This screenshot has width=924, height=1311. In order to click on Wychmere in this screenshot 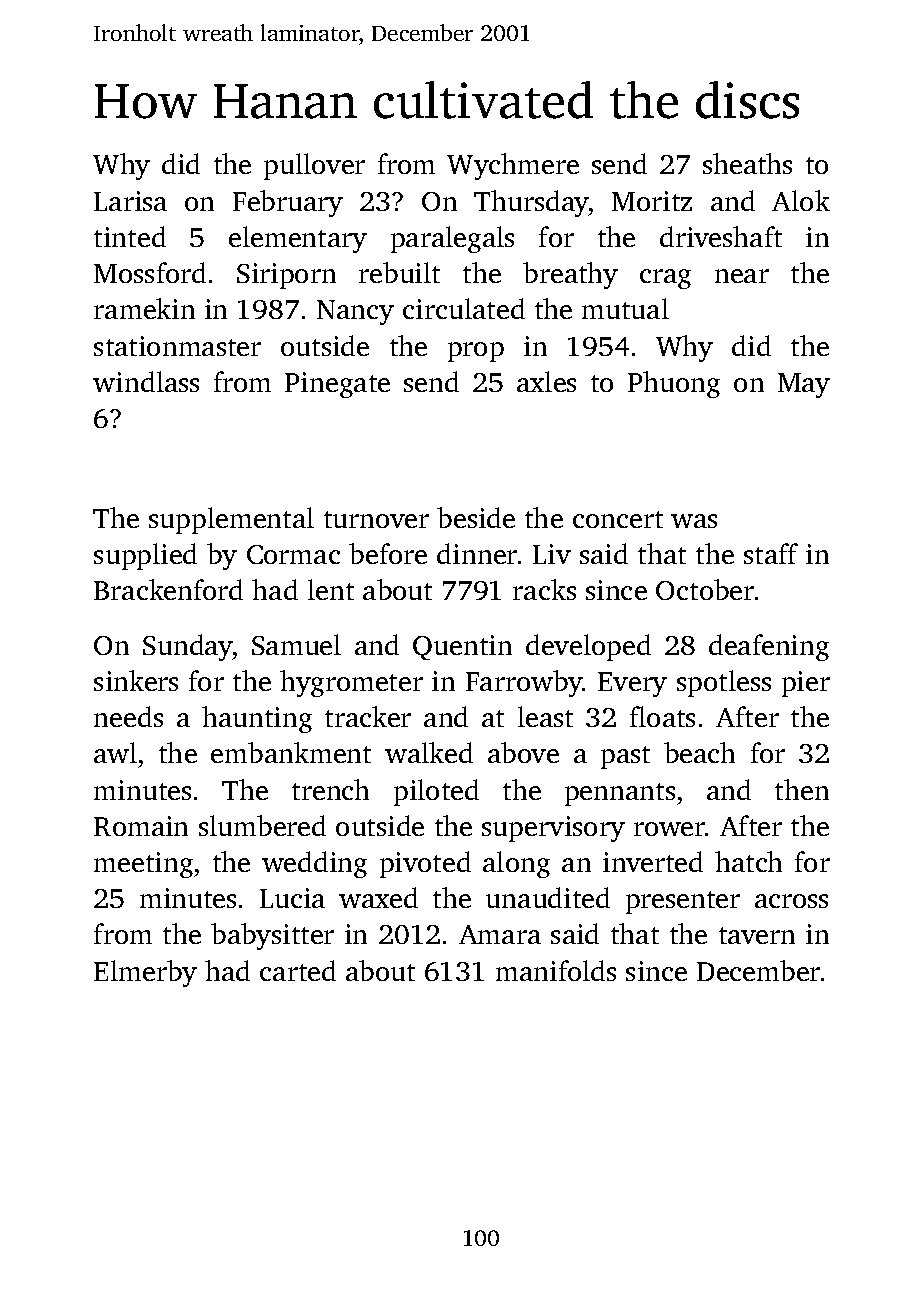, I will do `click(513, 166)`.
